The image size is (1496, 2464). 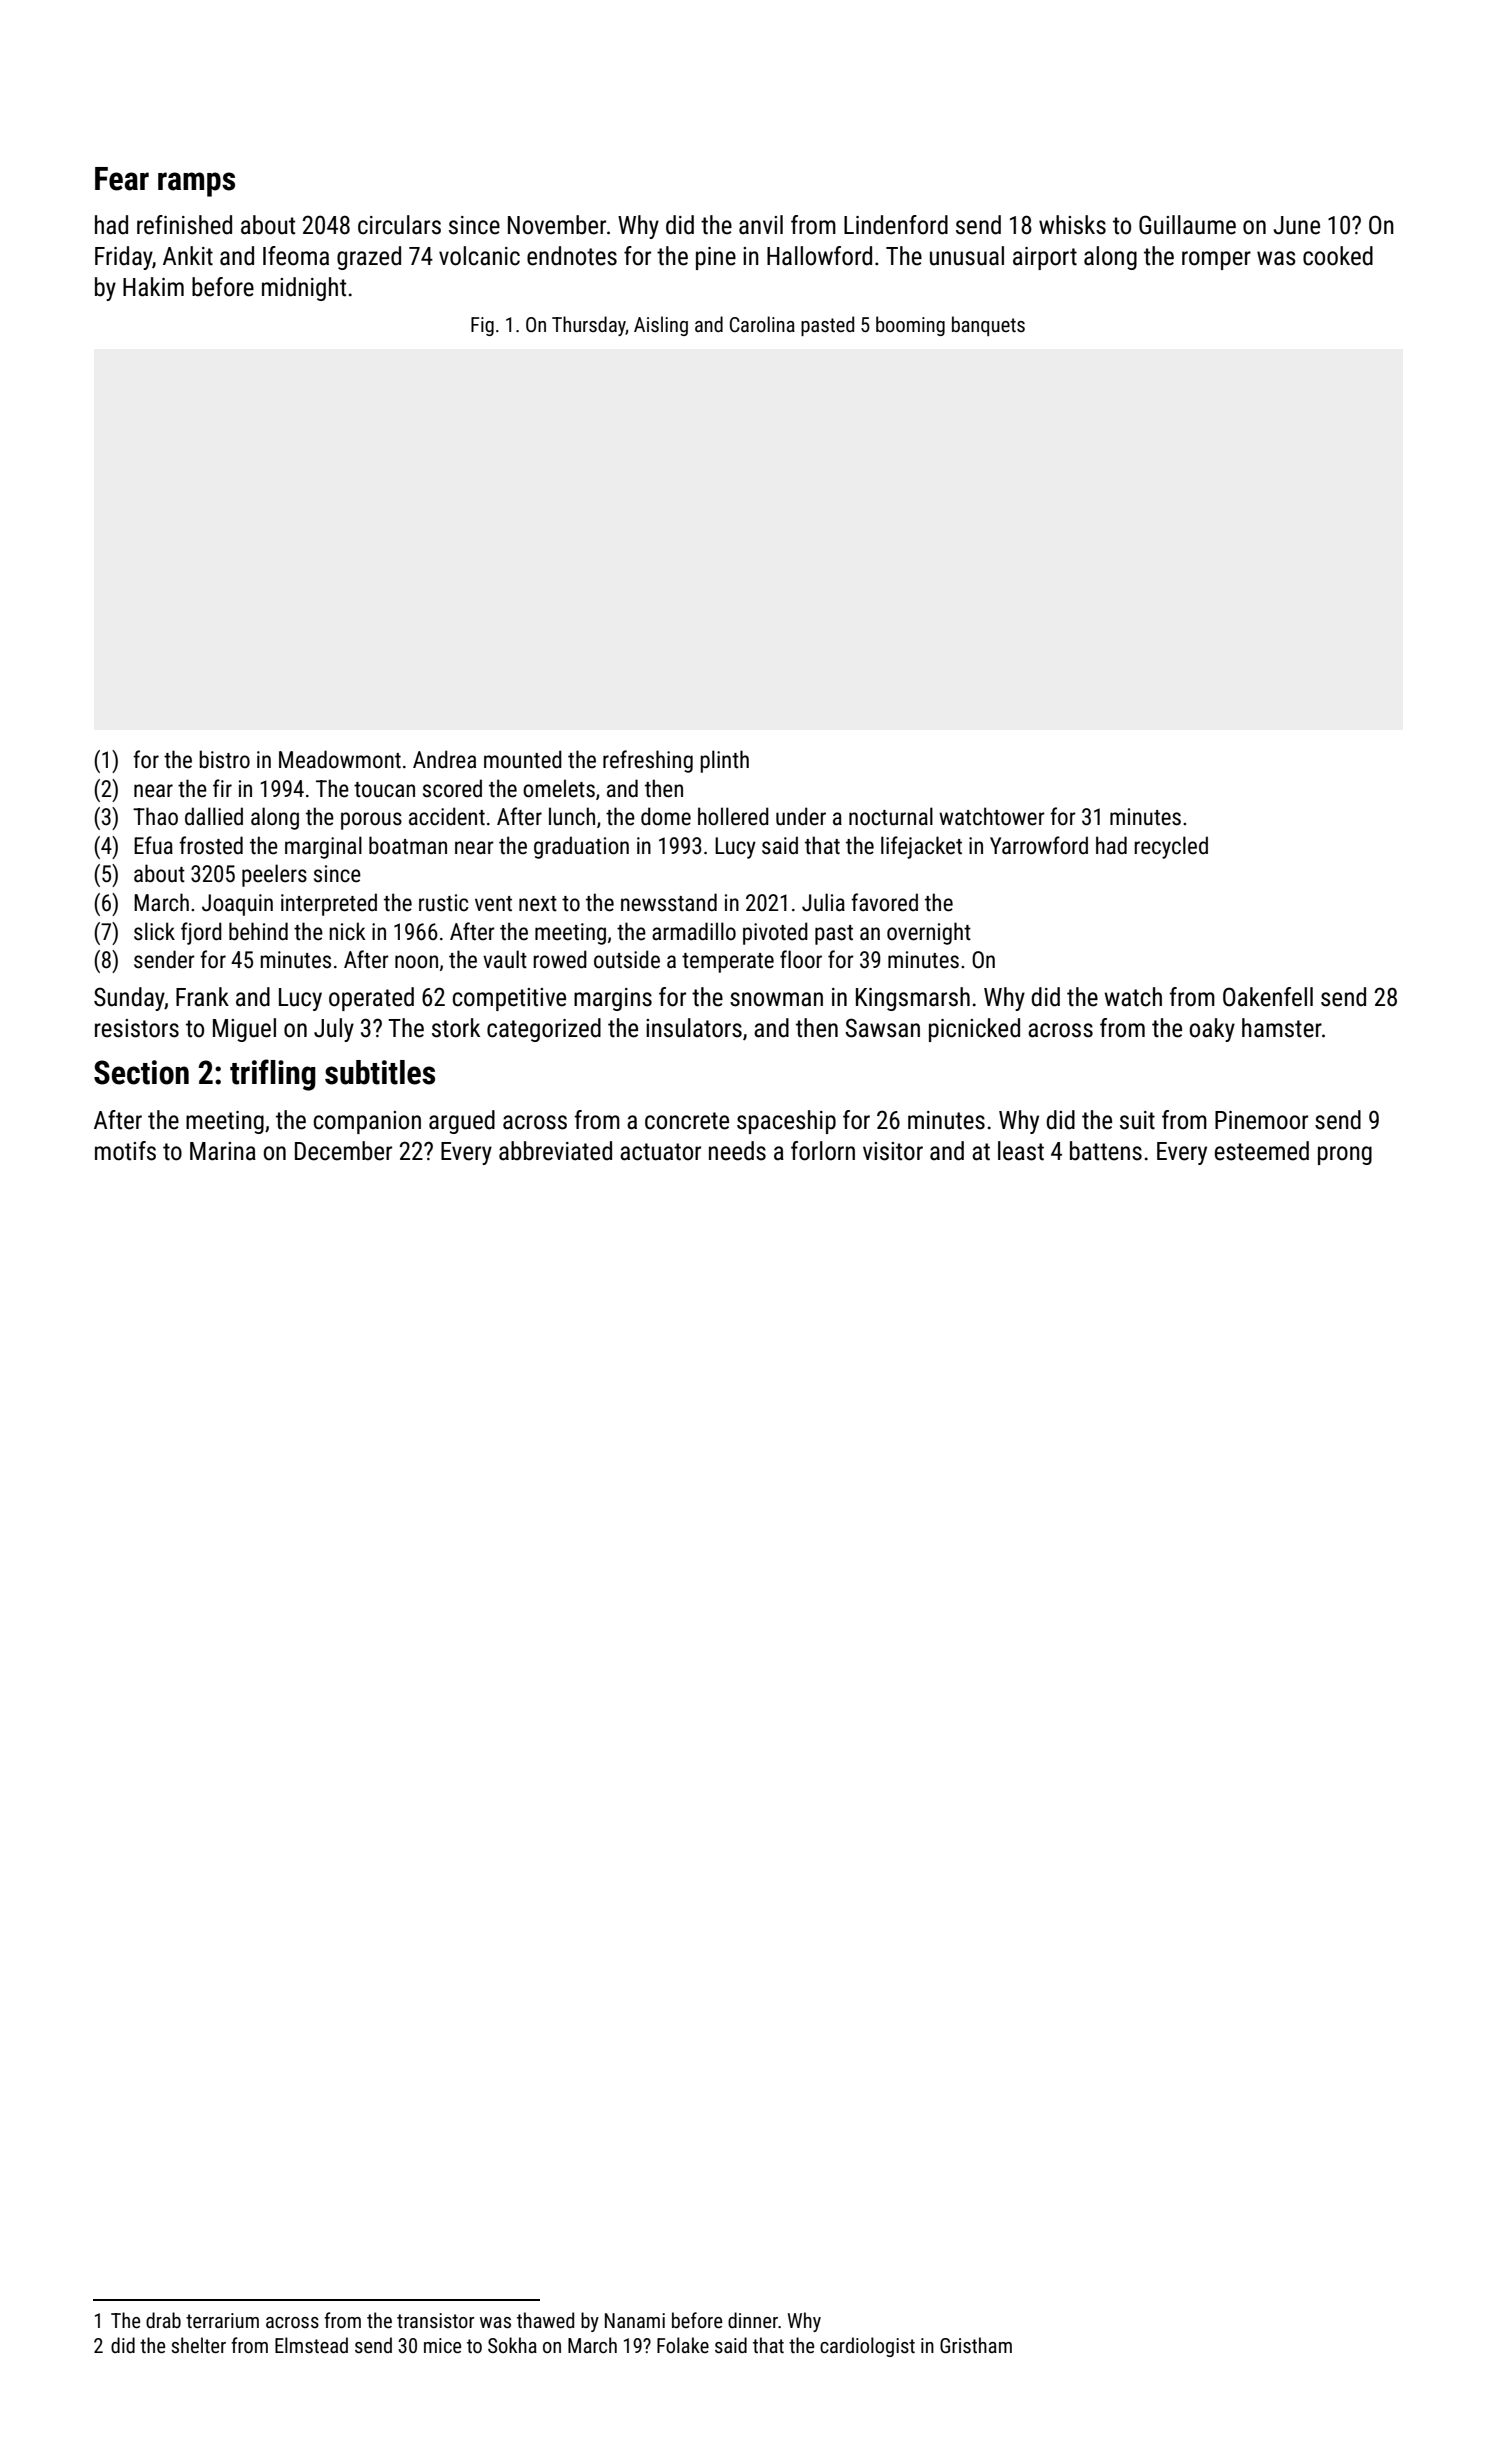 I want to click on dinner, so click(x=753, y=2320).
